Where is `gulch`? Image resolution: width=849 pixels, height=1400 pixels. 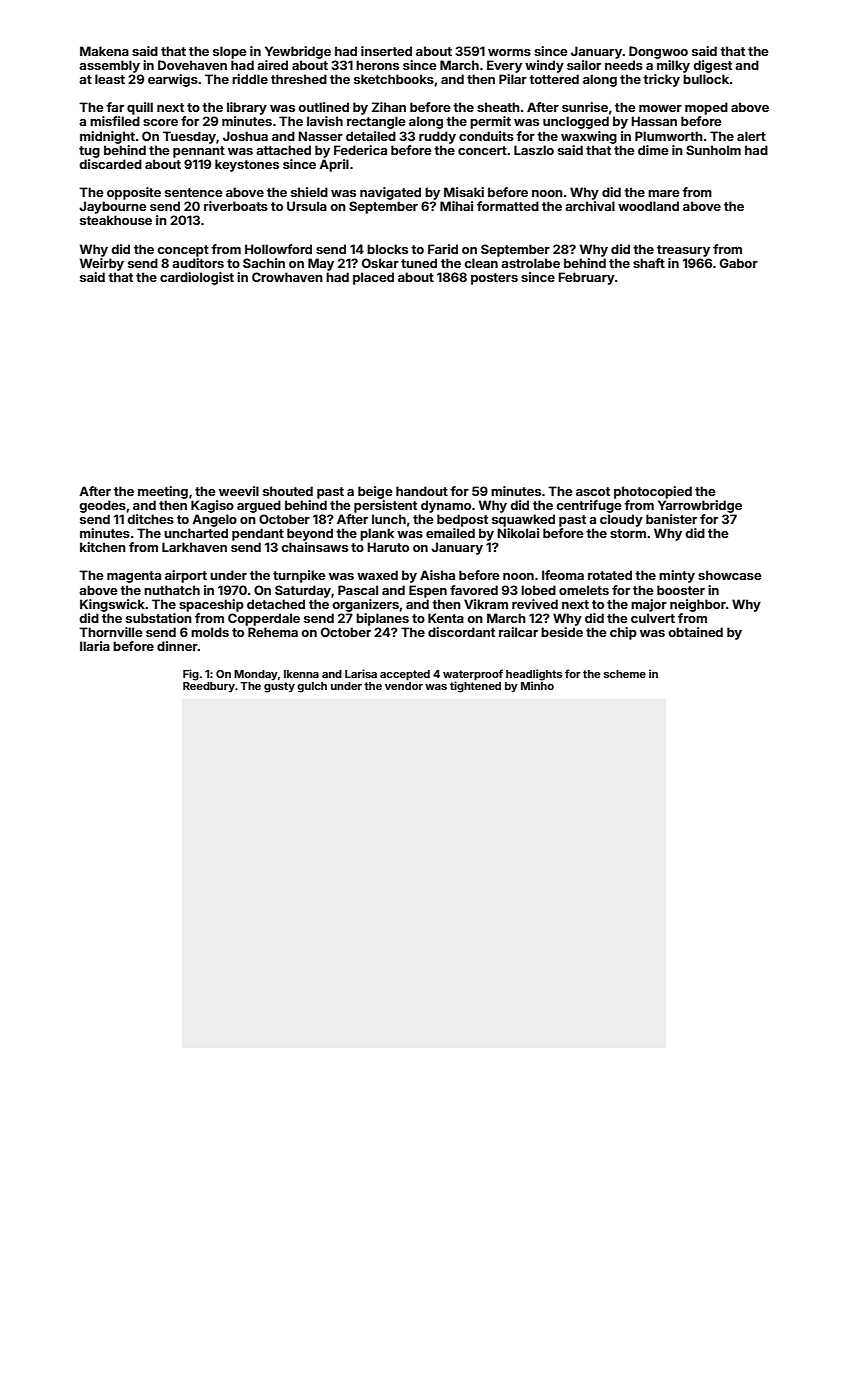
gulch is located at coordinates (312, 687).
